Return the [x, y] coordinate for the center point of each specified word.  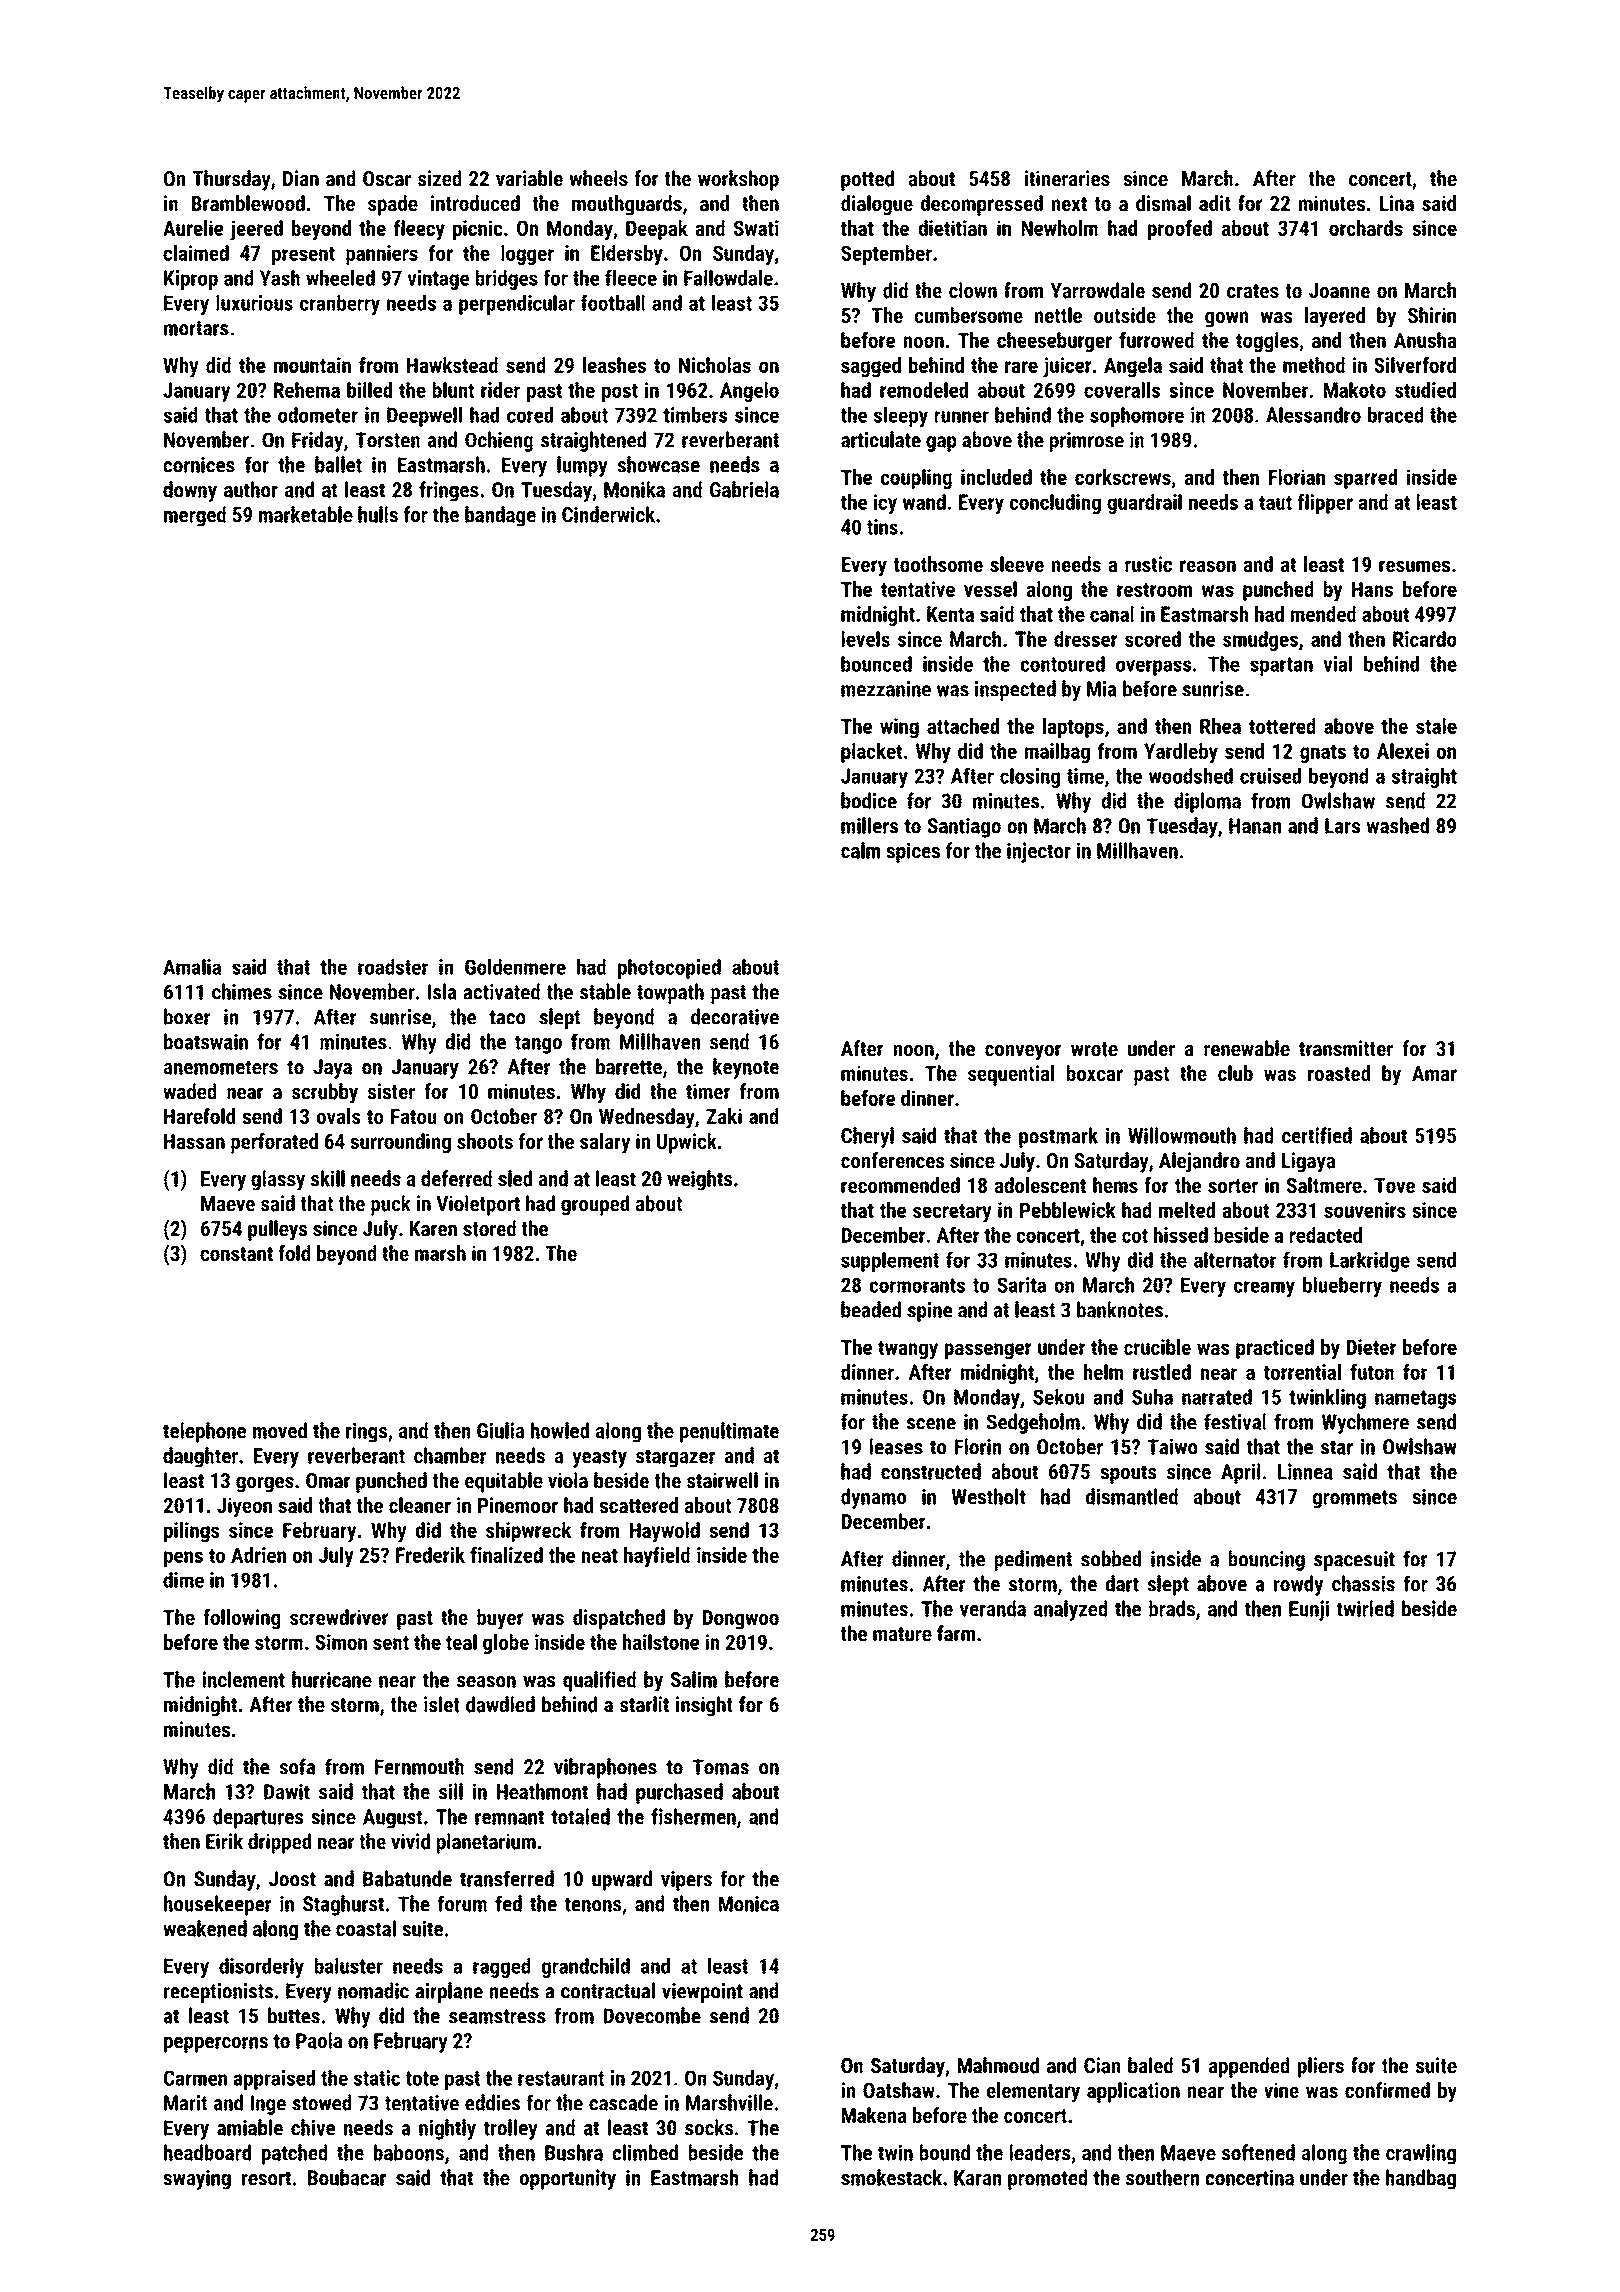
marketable [306, 514]
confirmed [1387, 2090]
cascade [623, 2102]
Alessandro [1313, 415]
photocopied [669, 969]
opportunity [568, 2179]
